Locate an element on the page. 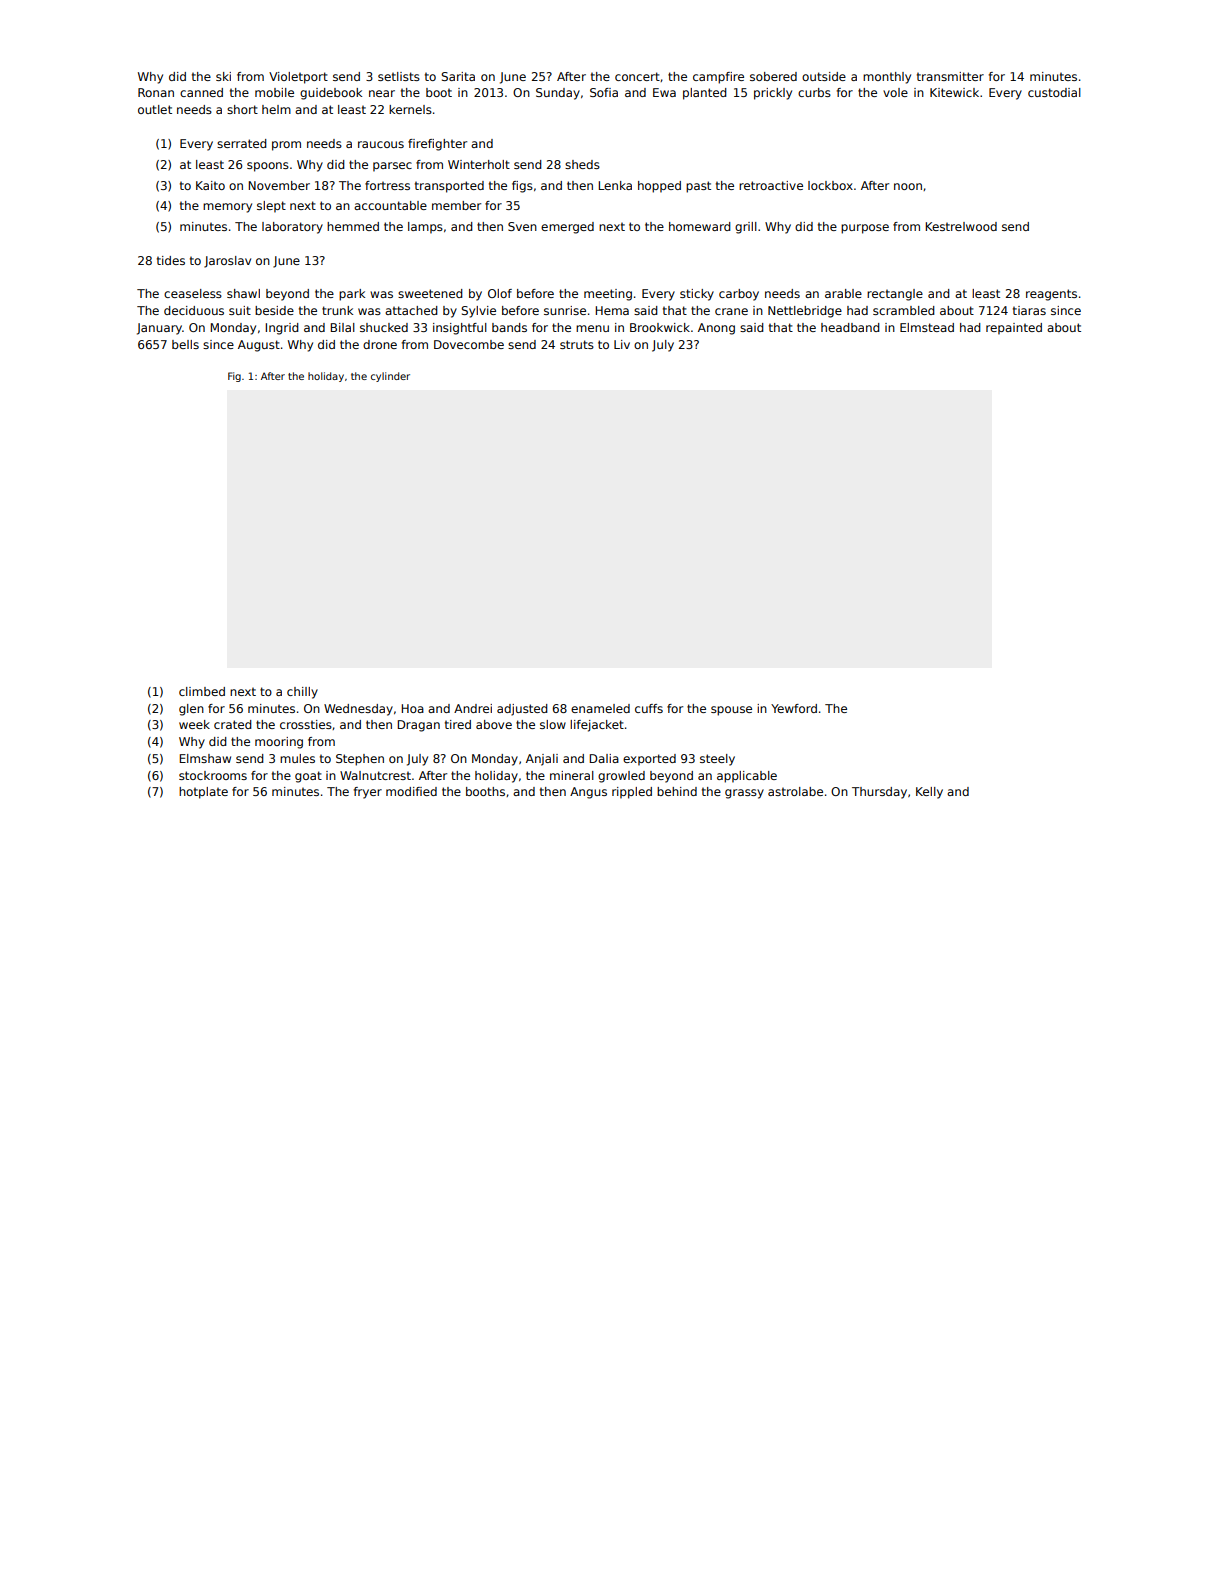 Image resolution: width=1219 pixels, height=1578 pixels. Kestrelwood is located at coordinates (961, 226).
